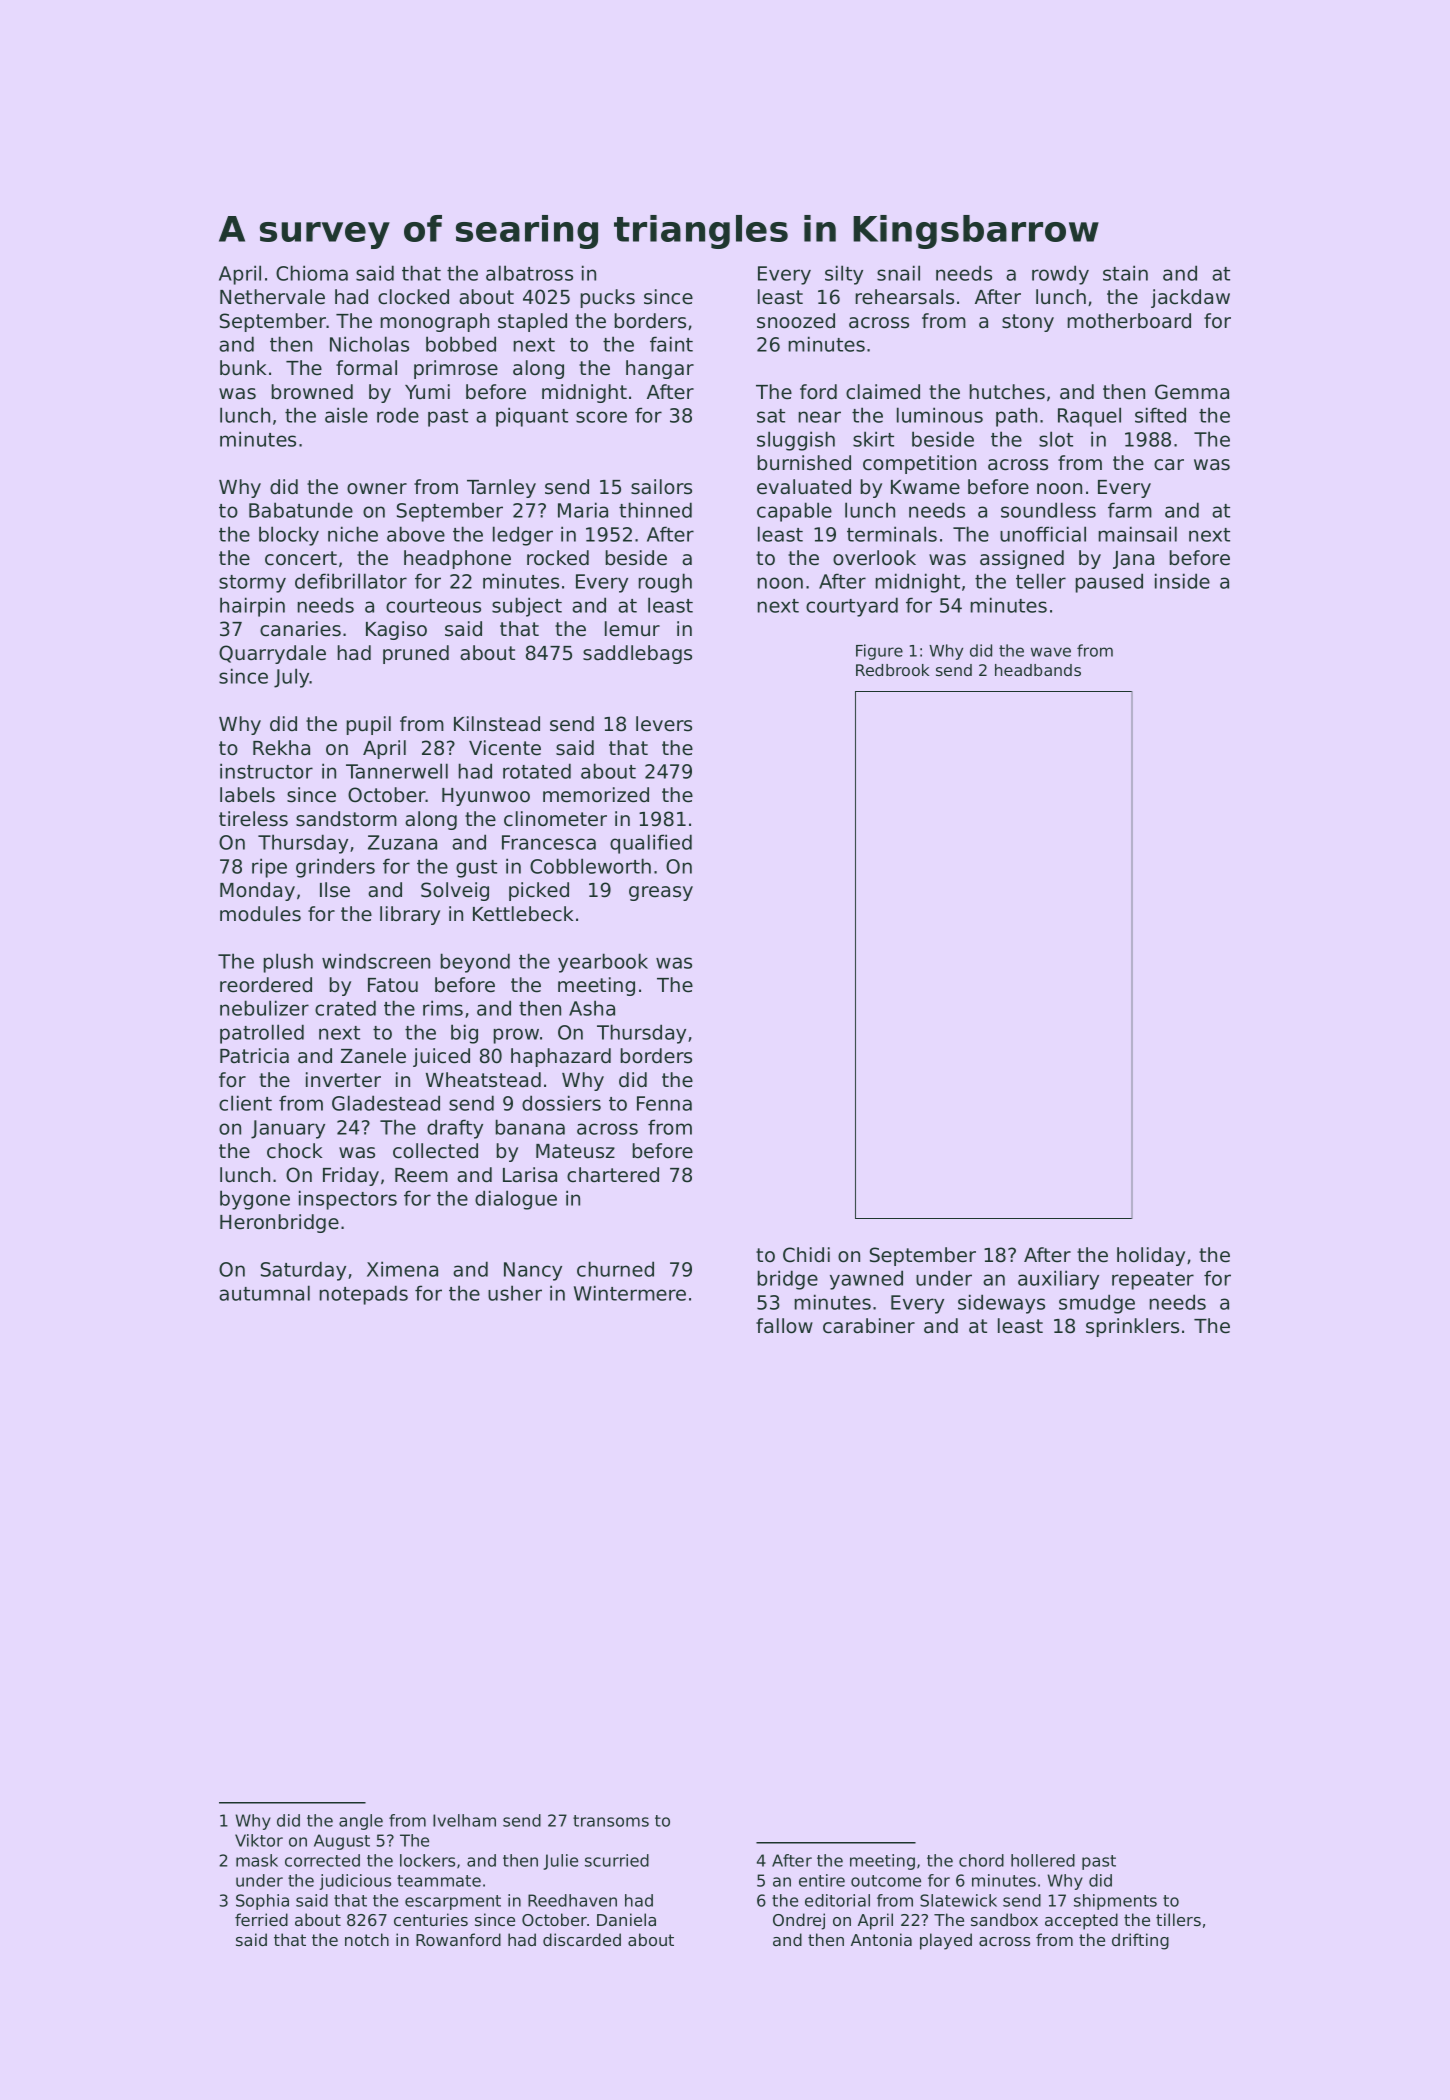  I want to click on Fenna, so click(664, 1103).
